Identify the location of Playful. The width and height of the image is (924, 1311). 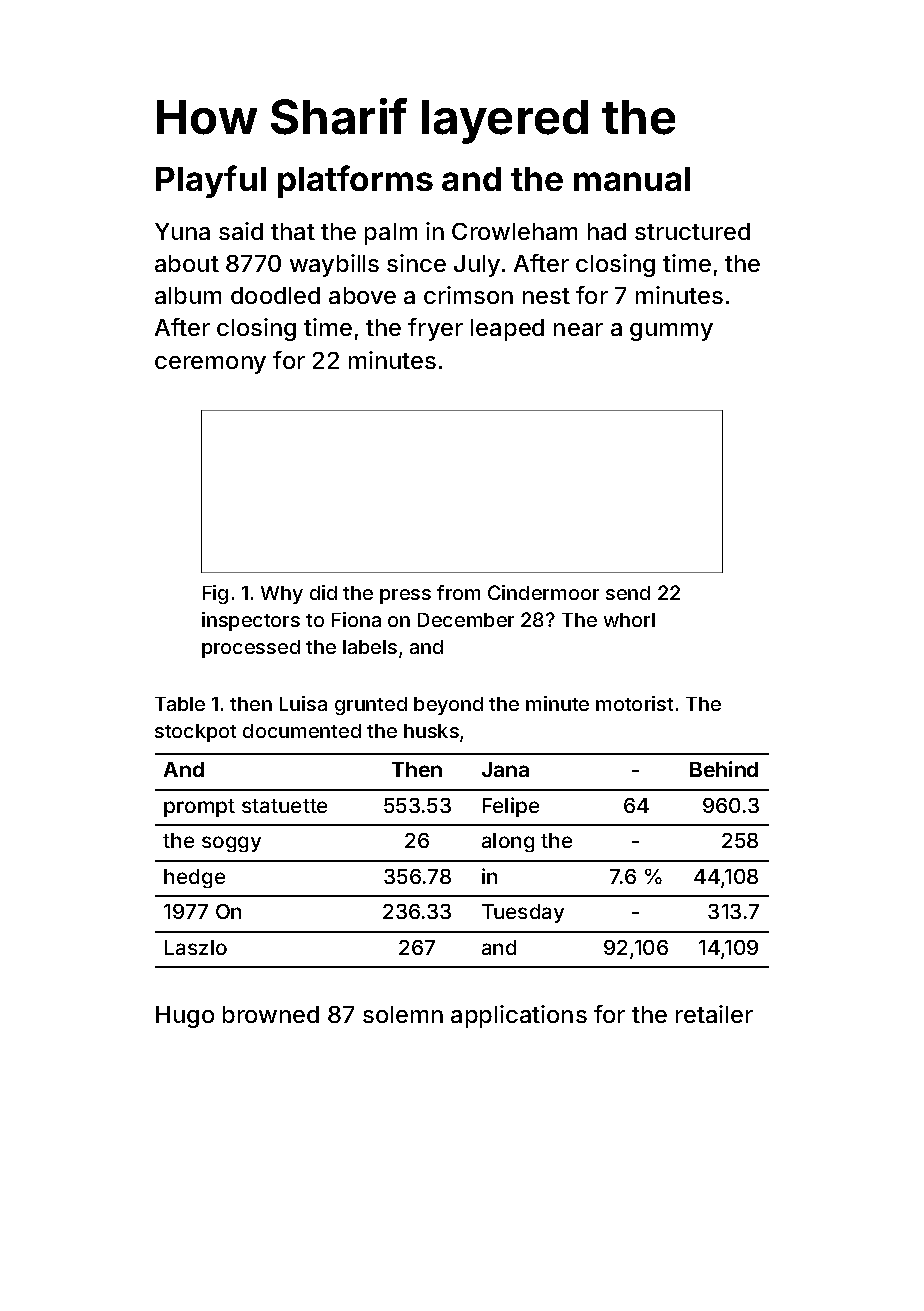
(211, 181).
